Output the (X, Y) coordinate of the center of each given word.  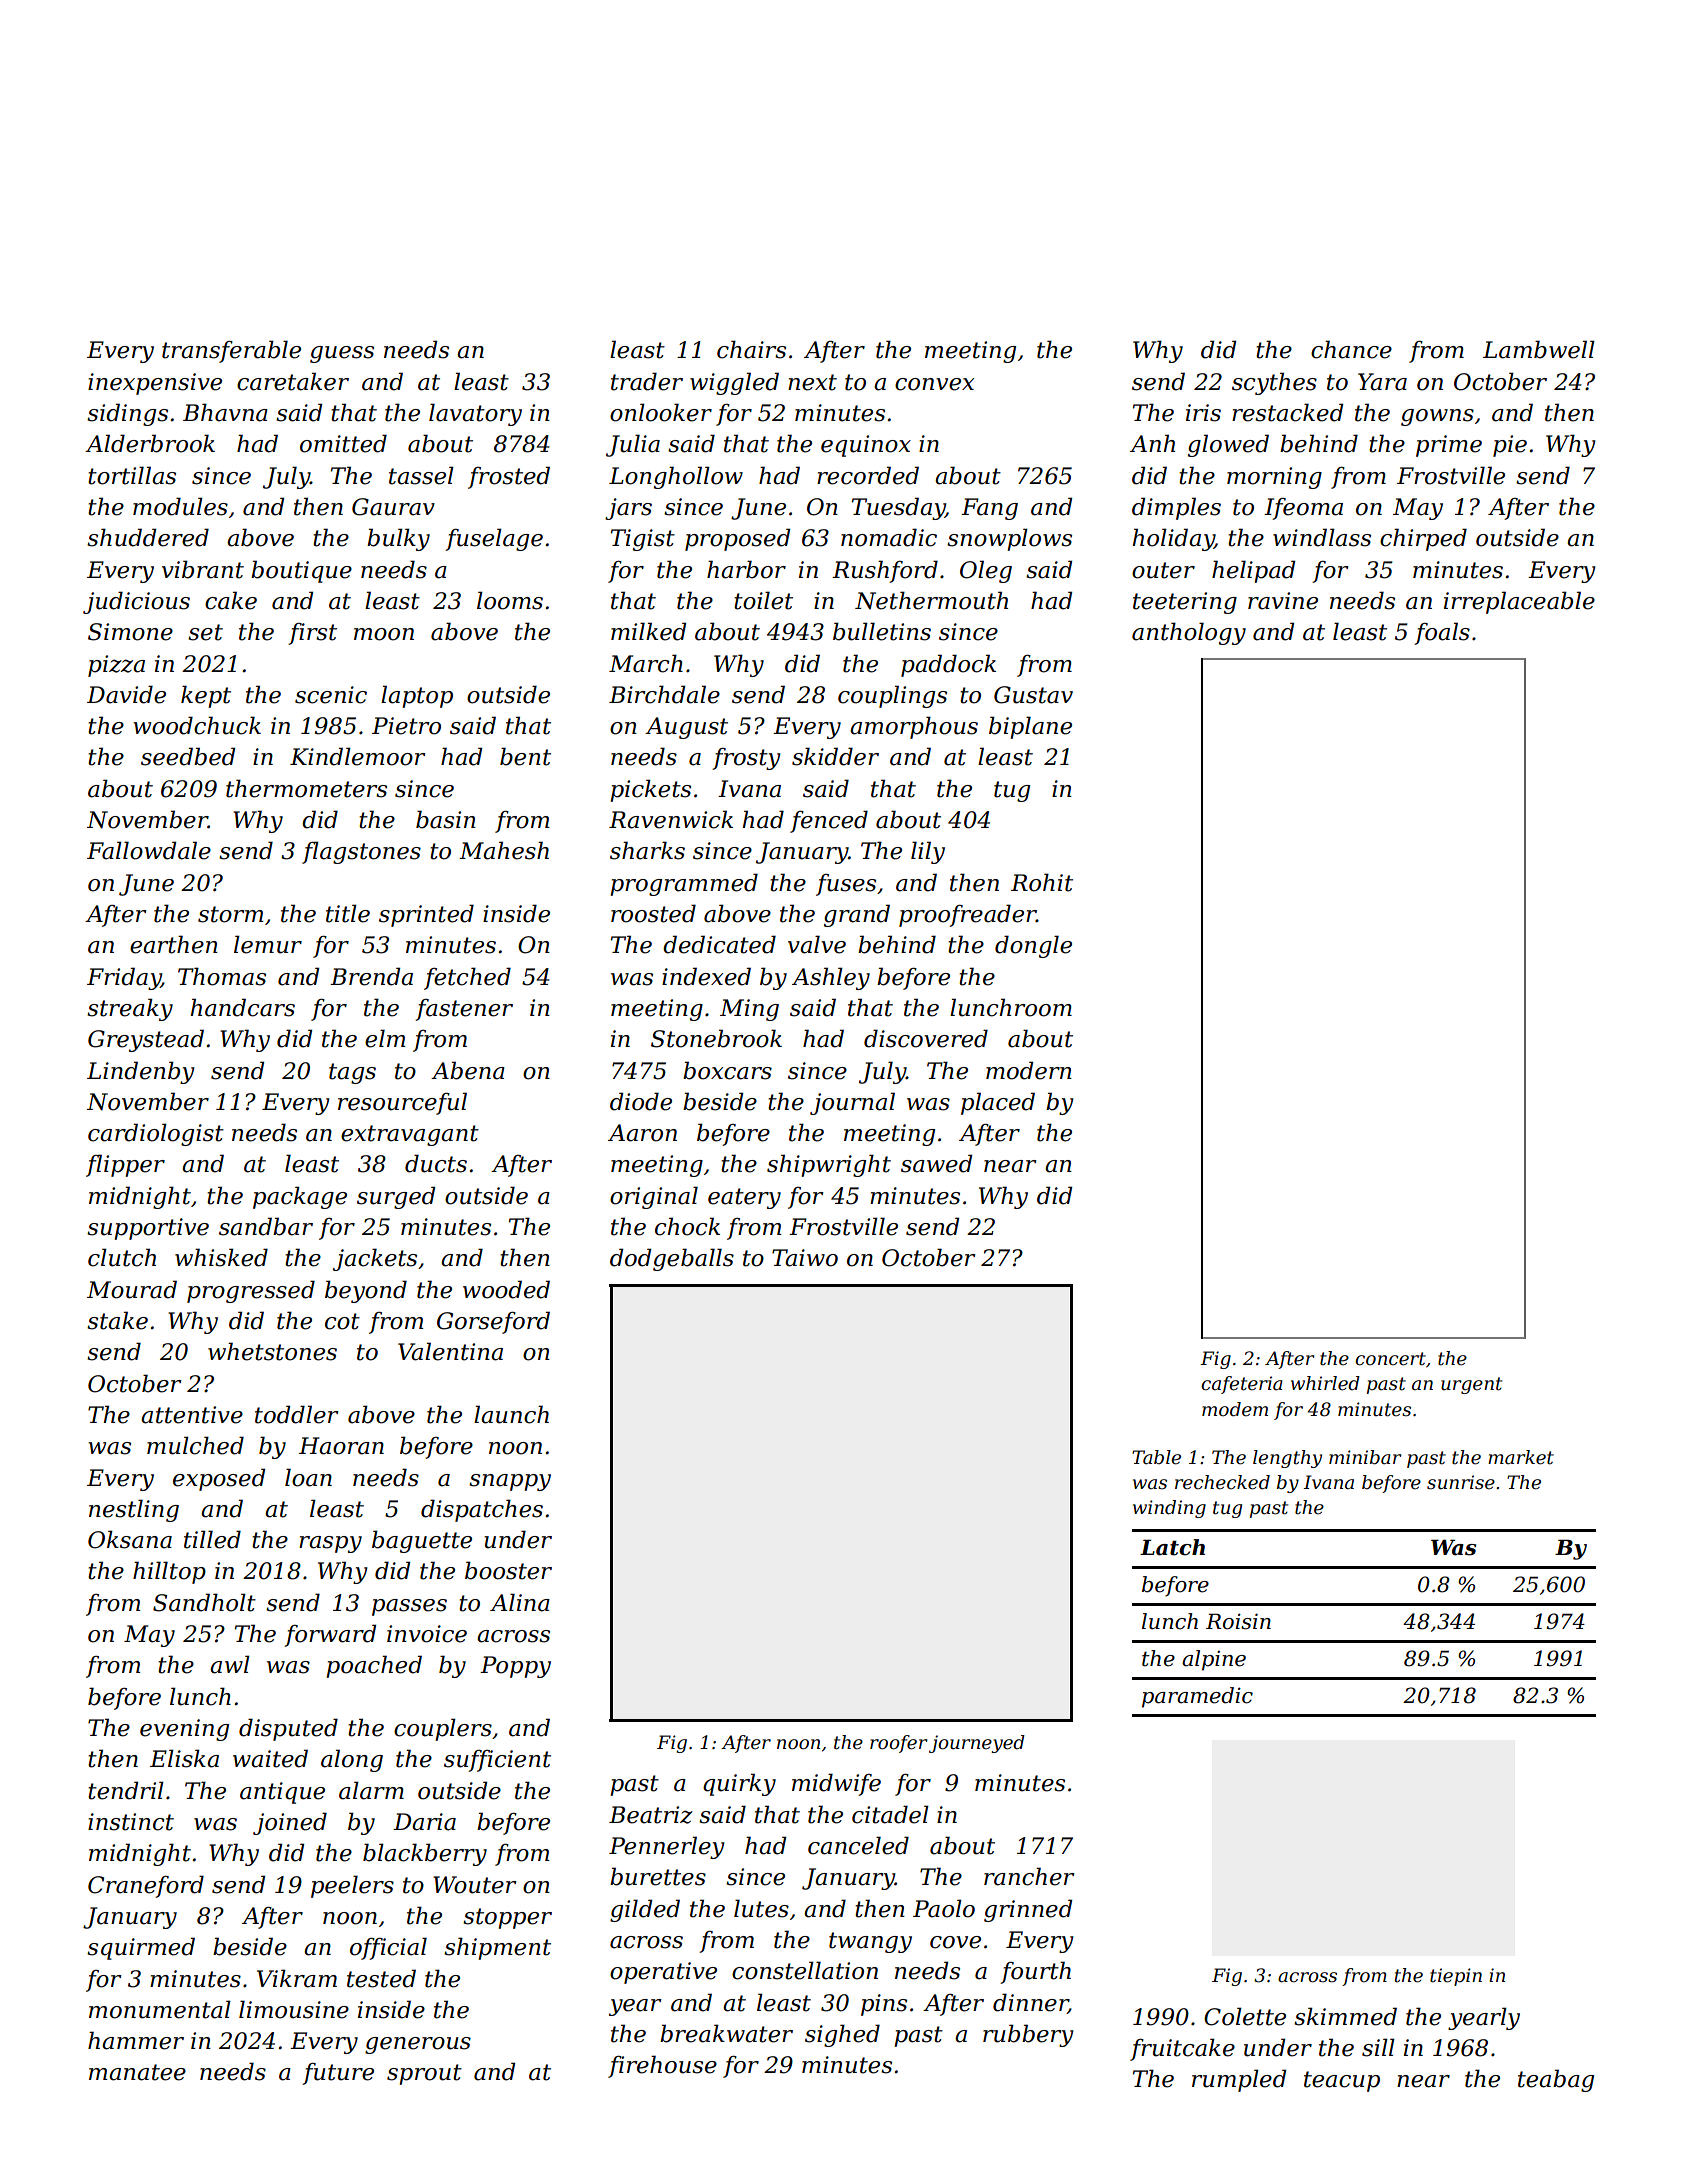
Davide (126, 694)
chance (1351, 349)
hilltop (169, 1572)
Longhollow (676, 477)
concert (1390, 1359)
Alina (520, 1602)
